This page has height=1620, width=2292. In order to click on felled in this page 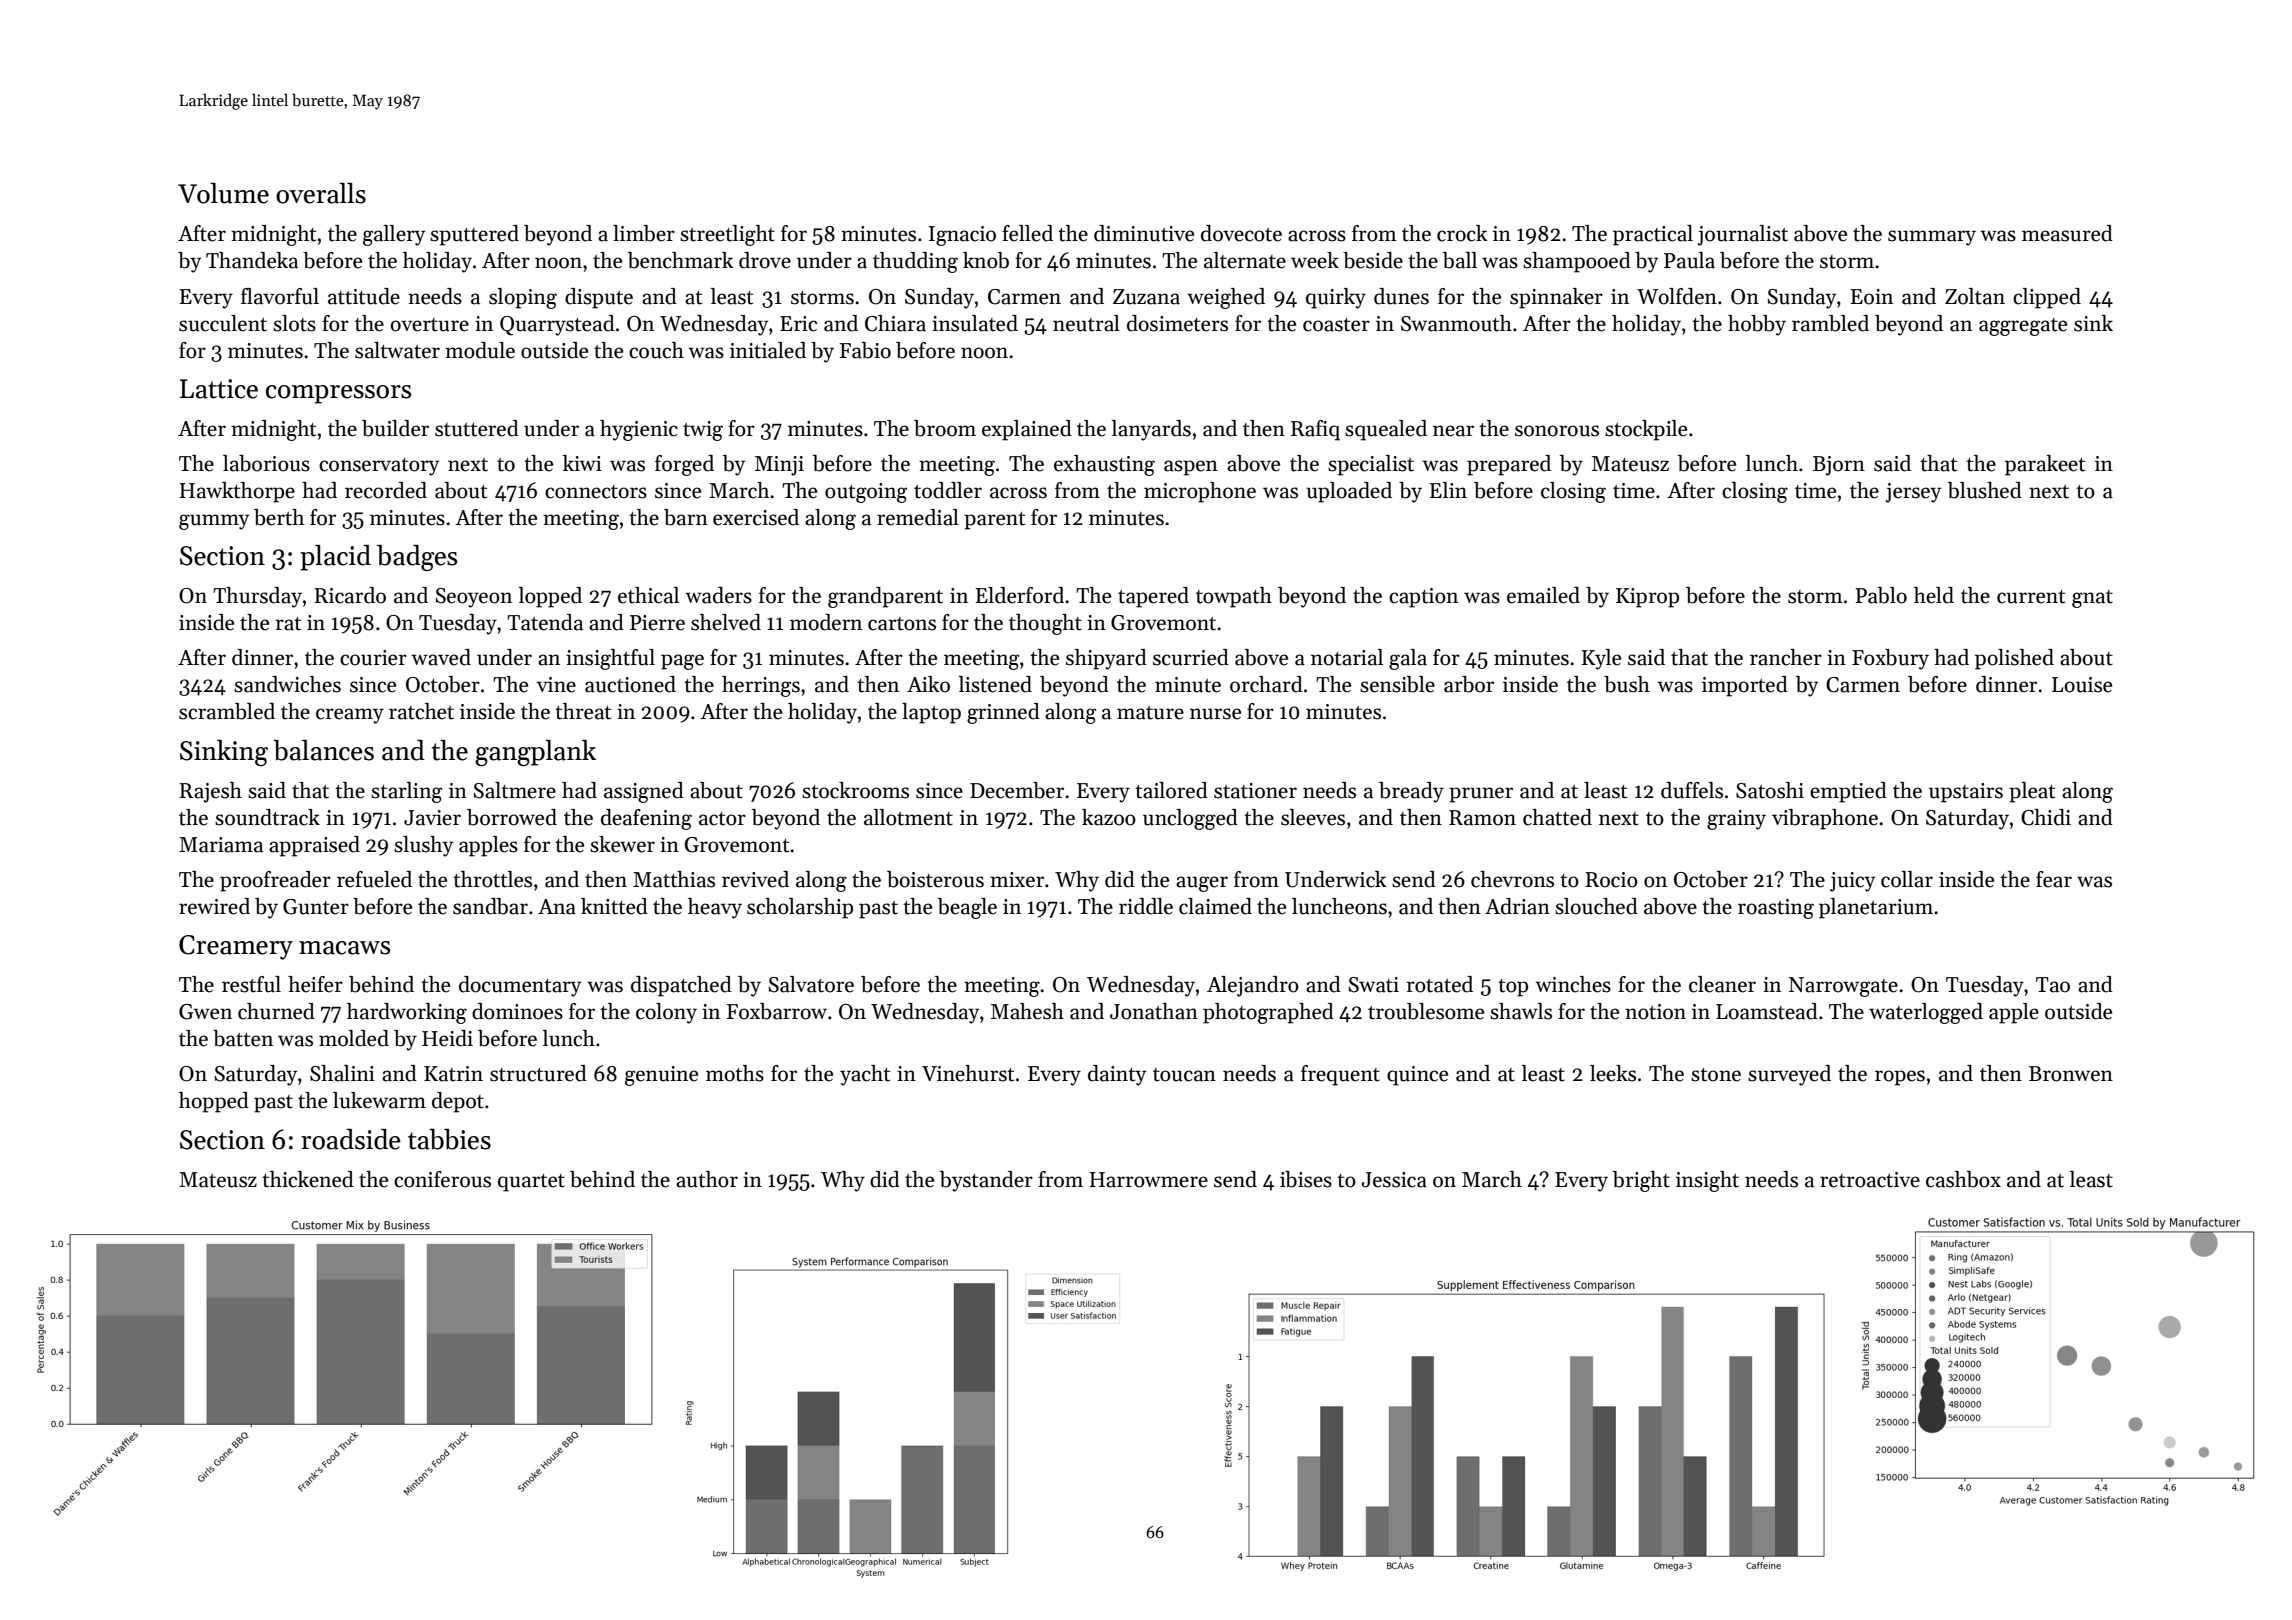, I will do `click(1027, 233)`.
